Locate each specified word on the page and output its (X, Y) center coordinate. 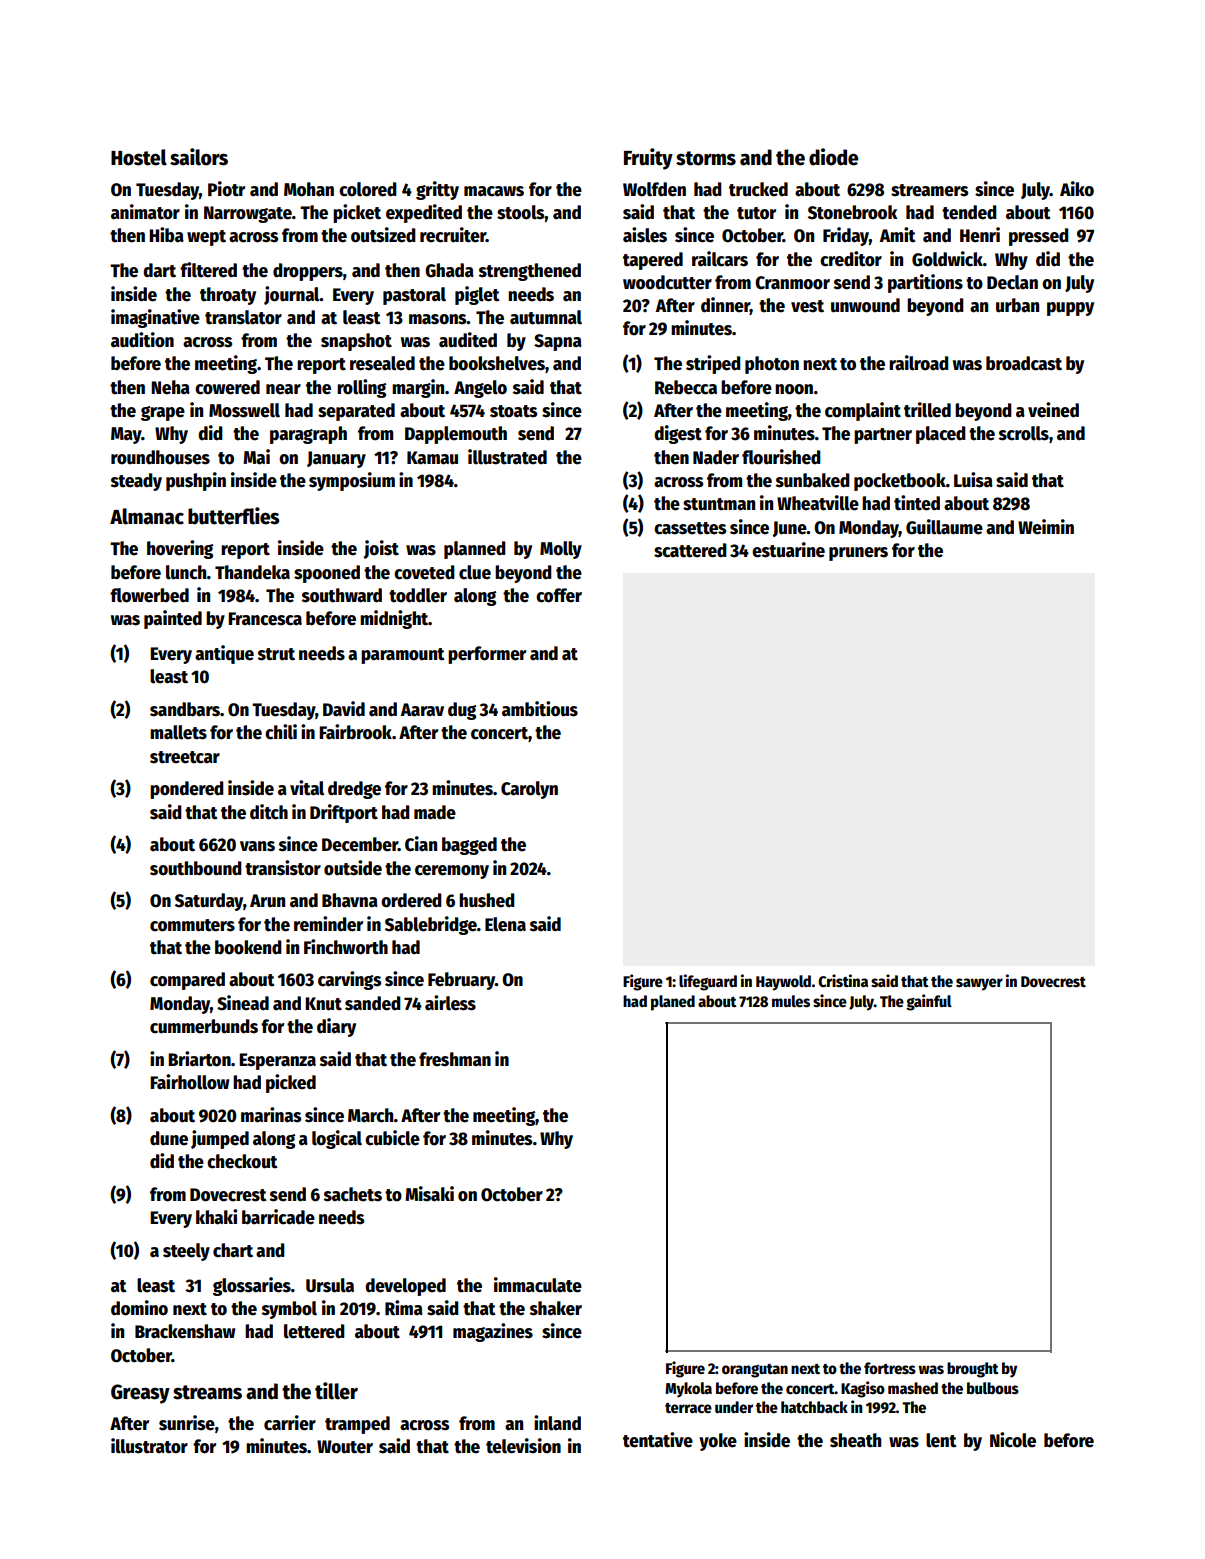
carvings (349, 980)
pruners (858, 554)
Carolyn (529, 790)
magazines (493, 1332)
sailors (199, 157)
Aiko (1077, 189)
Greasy (140, 1394)
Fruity (648, 159)
